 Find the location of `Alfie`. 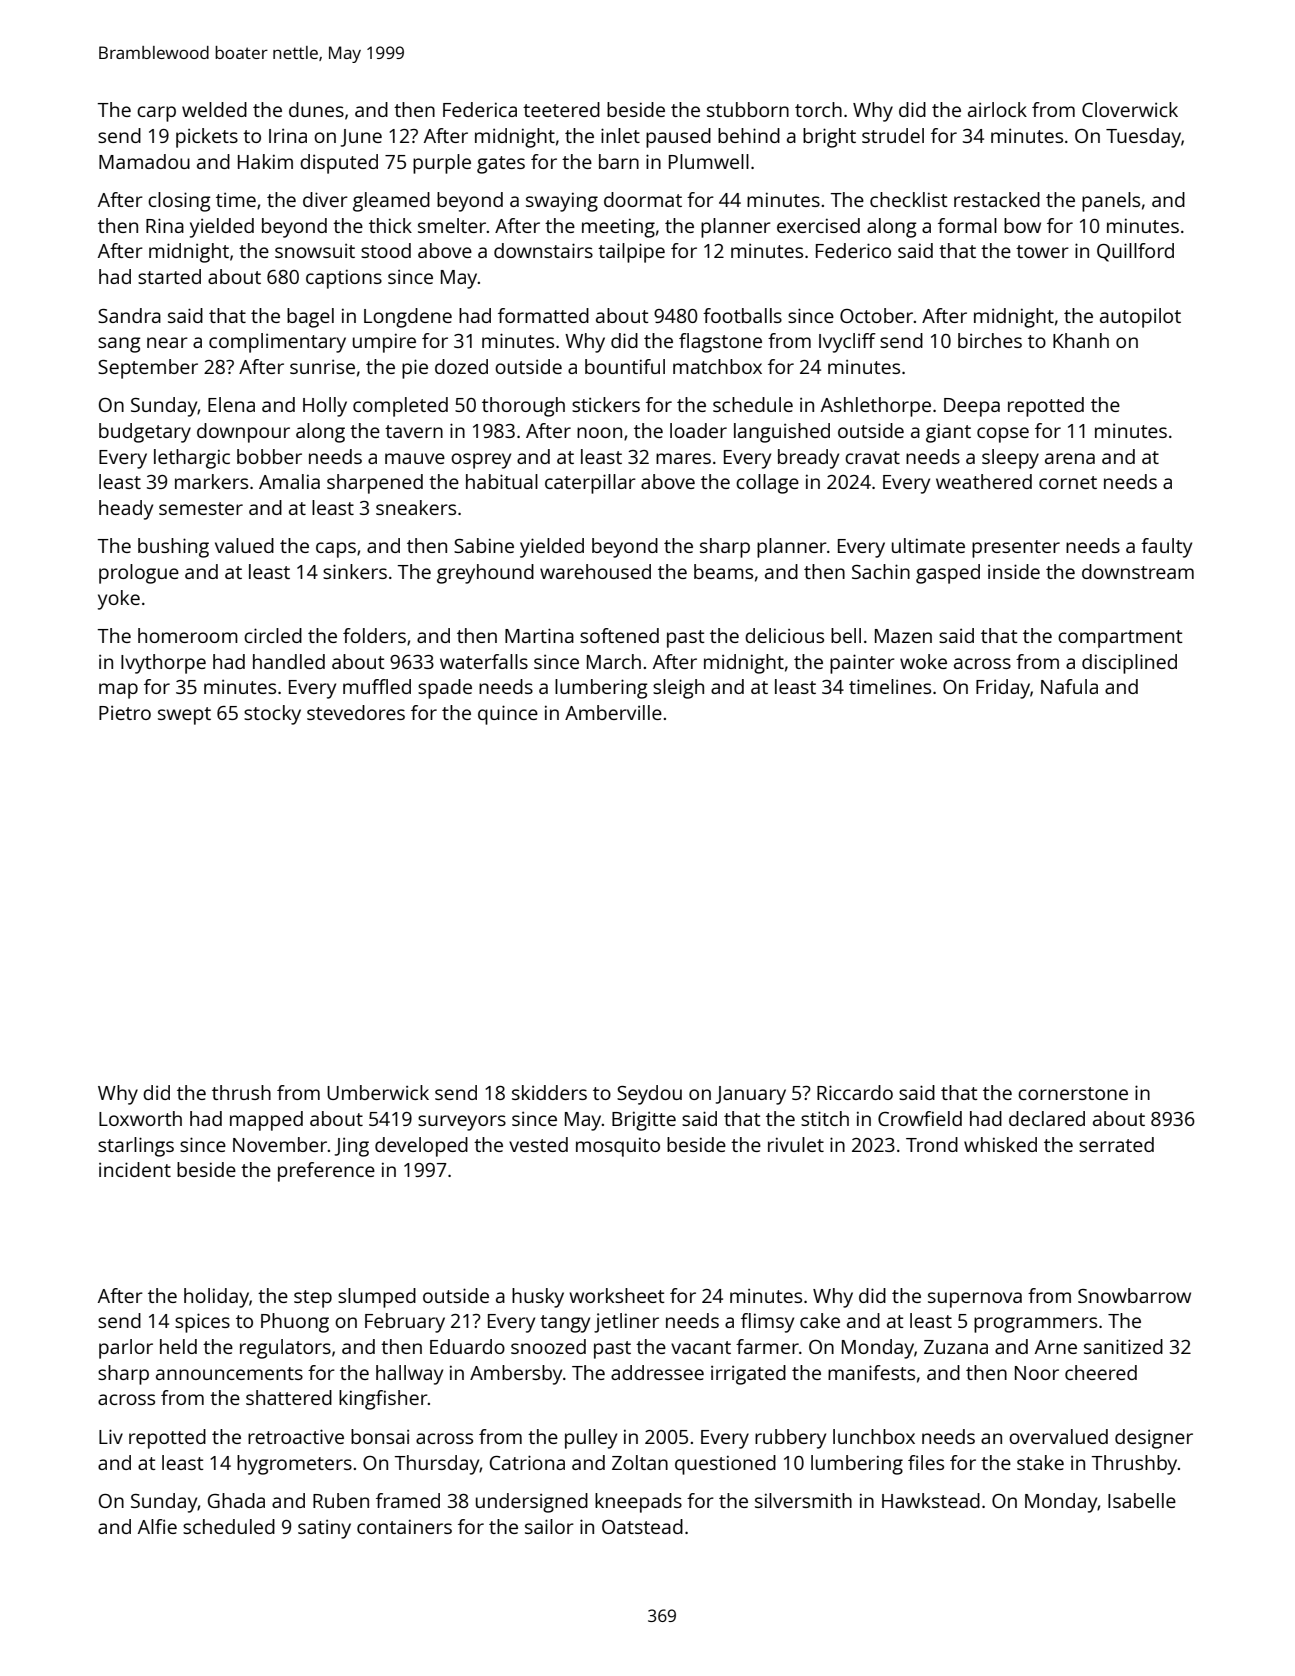

Alfie is located at coordinates (157, 1526).
